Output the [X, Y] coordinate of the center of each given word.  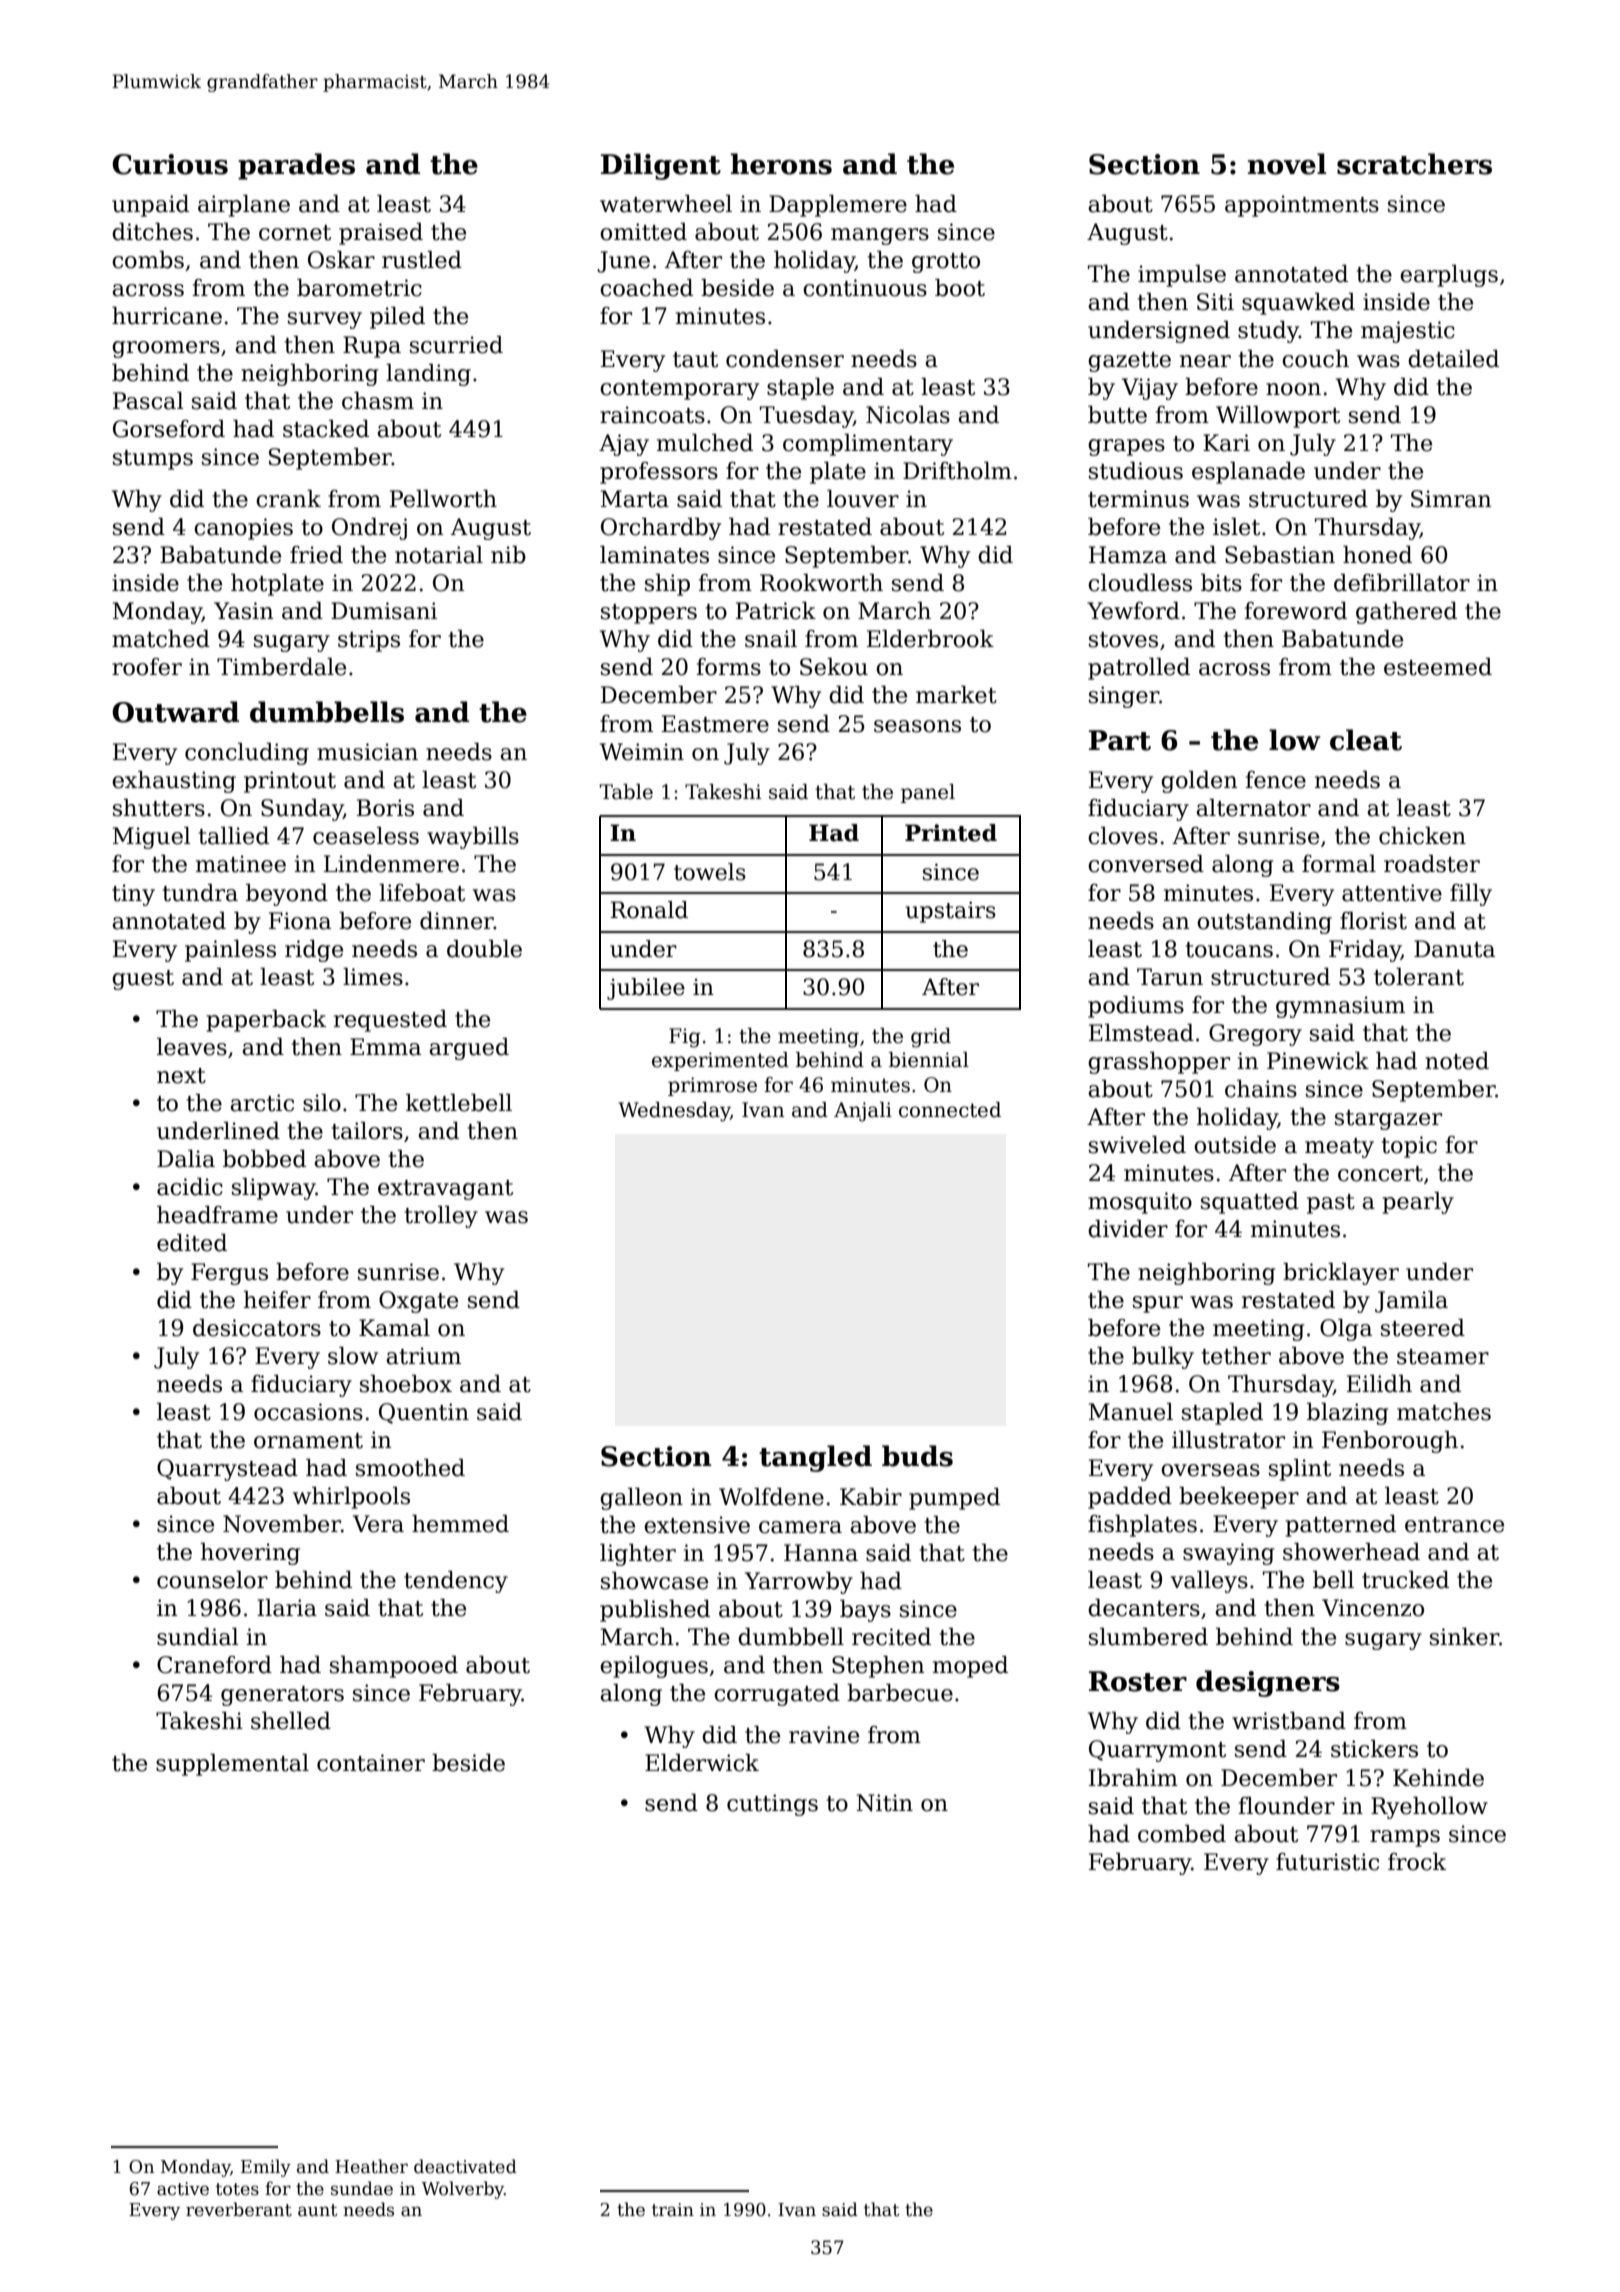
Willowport [1278, 417]
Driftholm [957, 471]
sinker [1464, 1637]
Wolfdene [771, 1497]
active [183, 2189]
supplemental [232, 1765]
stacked [326, 429]
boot [960, 288]
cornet [295, 233]
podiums [1136, 1007]
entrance [1454, 1525]
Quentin [424, 1413]
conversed [1146, 864]
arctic [262, 1103]
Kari [1226, 443]
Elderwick [702, 1763]
